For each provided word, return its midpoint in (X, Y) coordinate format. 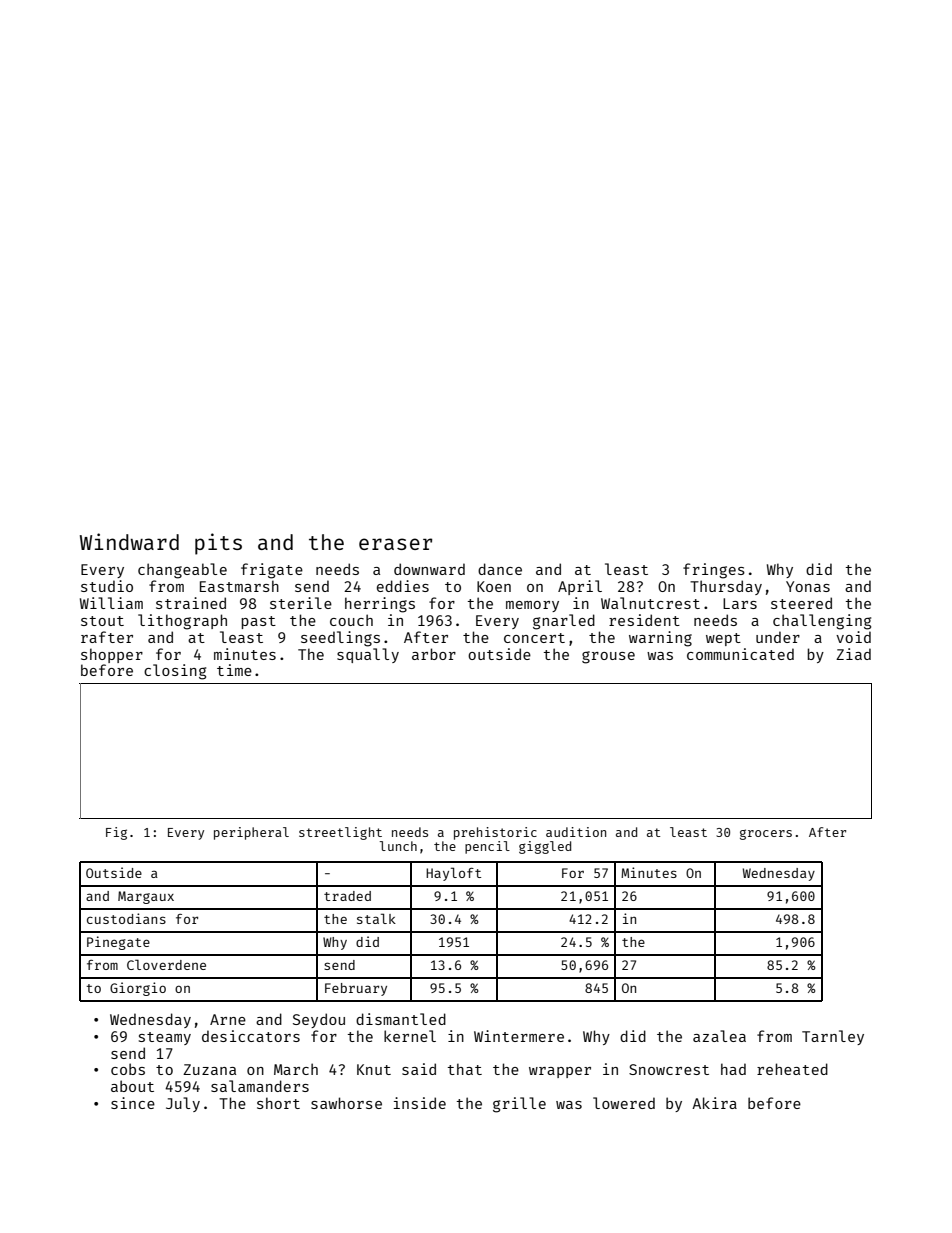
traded (347, 896)
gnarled (564, 622)
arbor (434, 654)
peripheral (251, 833)
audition (576, 832)
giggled (545, 847)
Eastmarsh (239, 586)
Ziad (853, 654)
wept (723, 639)
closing (175, 672)
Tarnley (833, 1037)
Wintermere (519, 1036)
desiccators (251, 1036)
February (356, 989)
